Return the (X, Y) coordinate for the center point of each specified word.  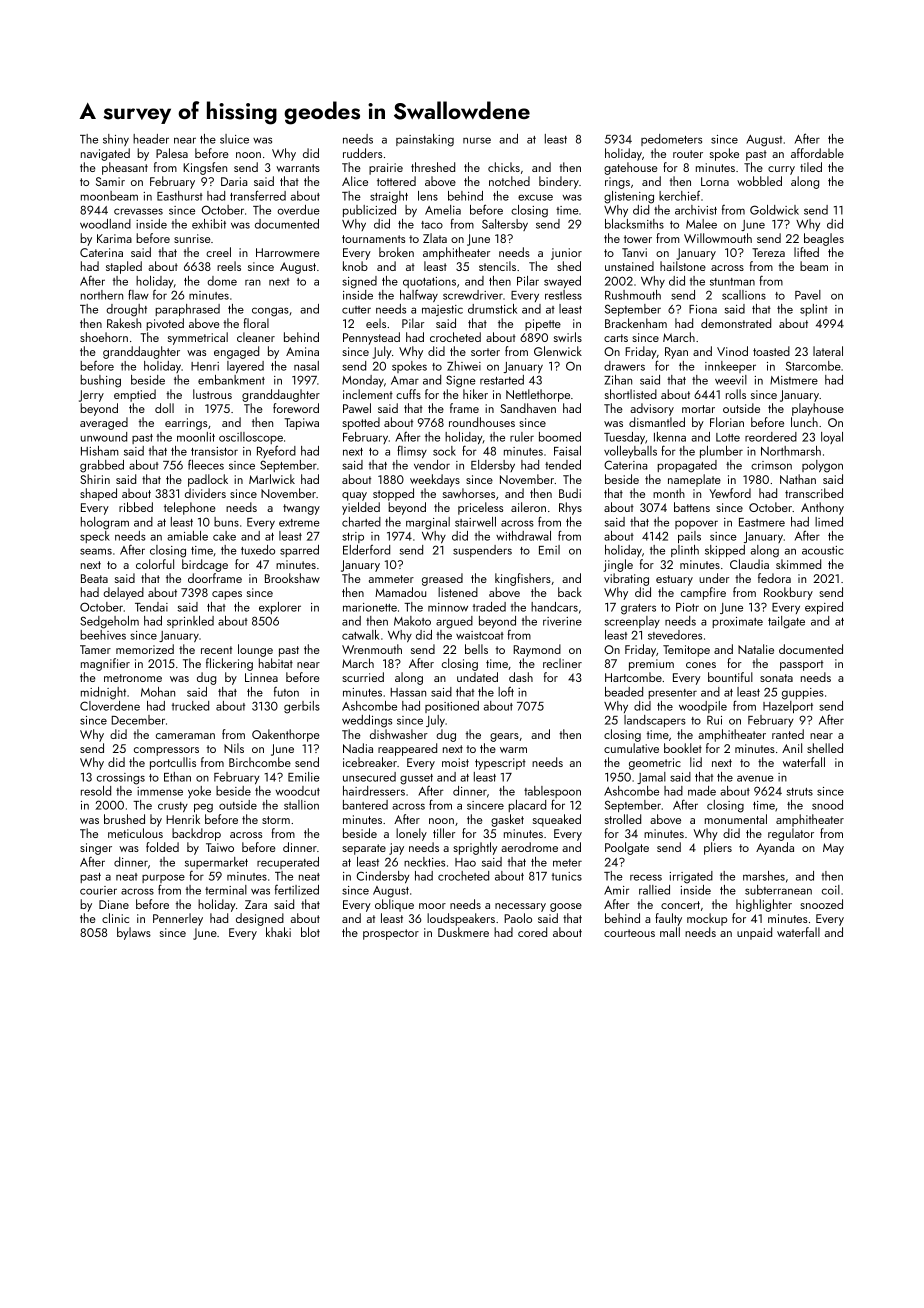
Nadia (358, 748)
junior (566, 254)
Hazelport (788, 707)
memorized (145, 649)
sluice (234, 139)
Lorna (715, 181)
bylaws (134, 933)
